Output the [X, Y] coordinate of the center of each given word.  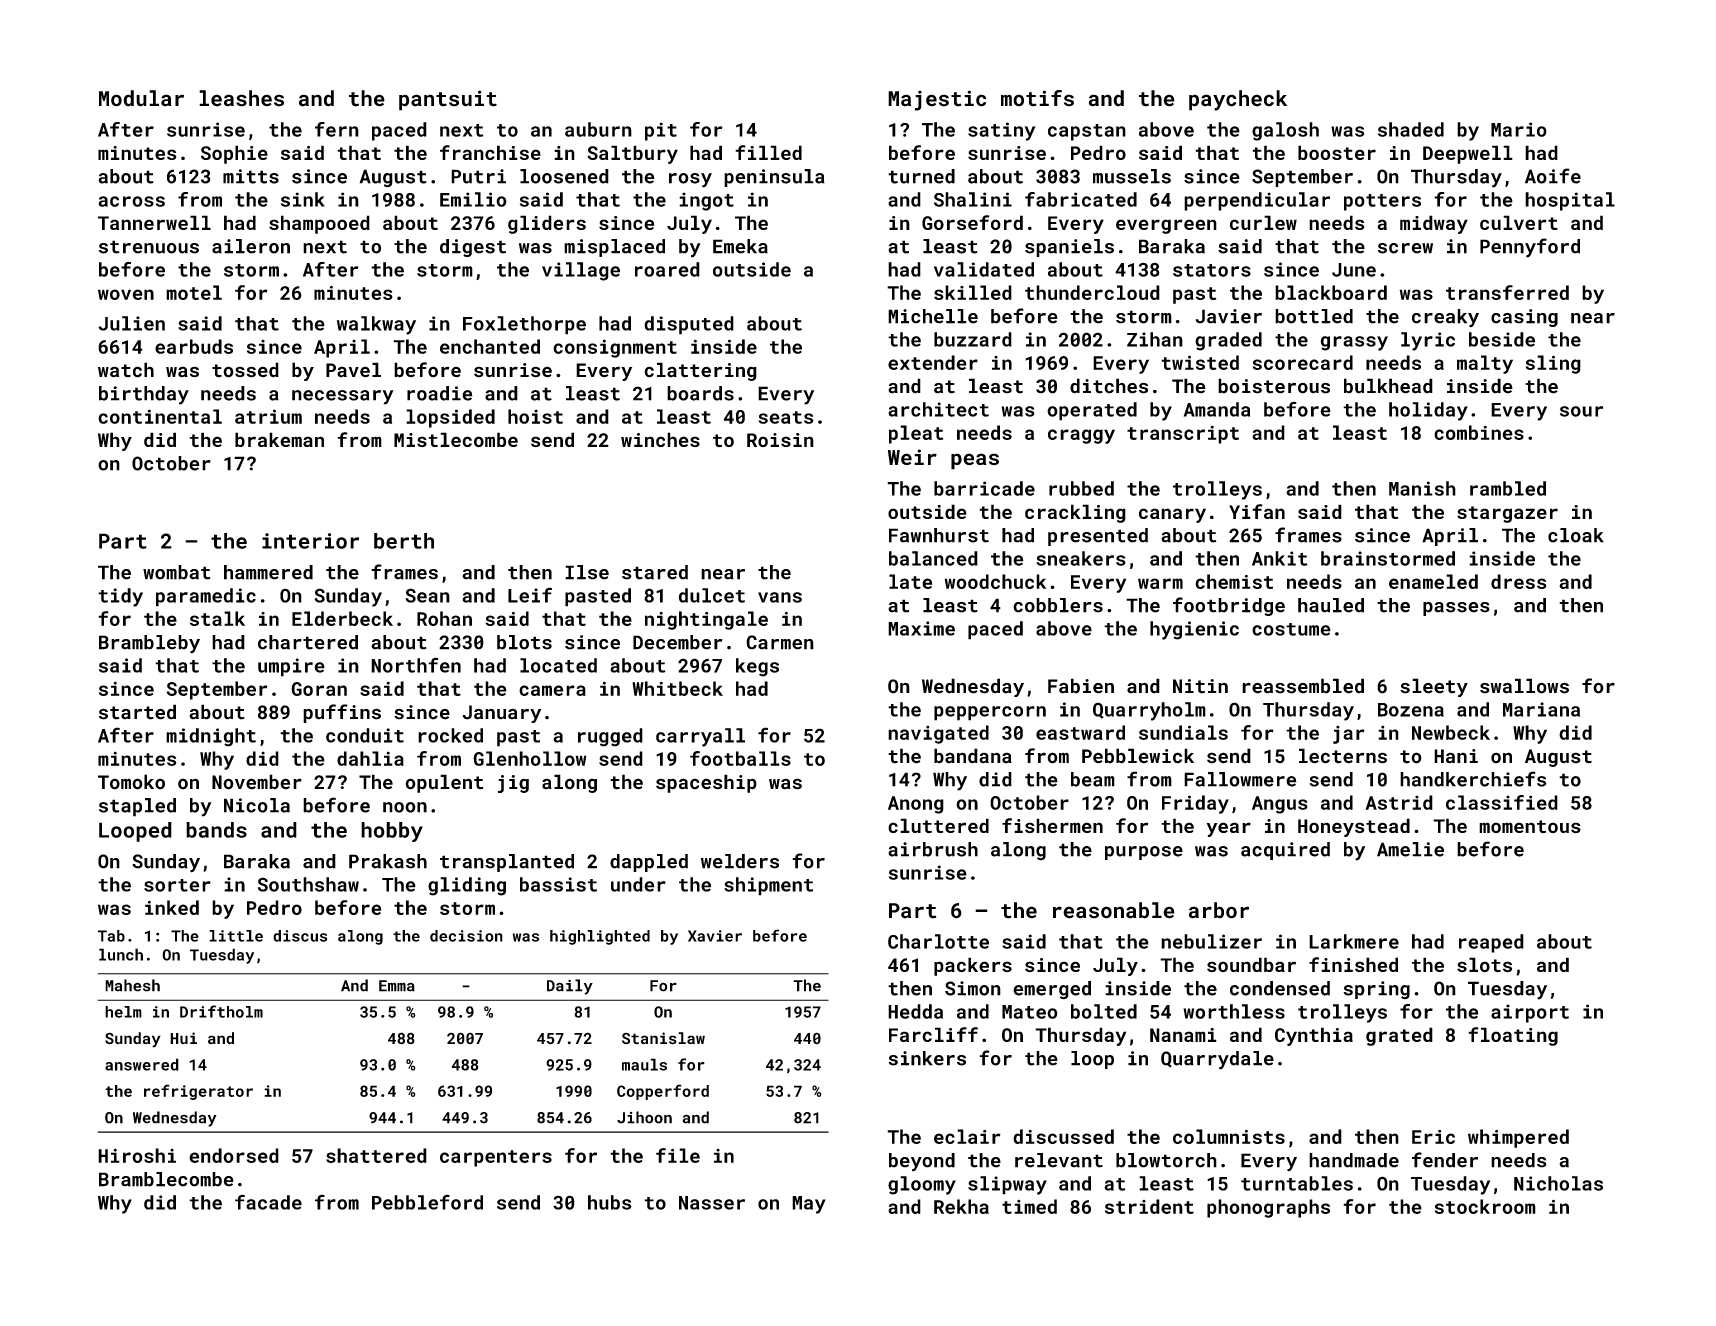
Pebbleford [427, 1202]
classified [1502, 802]
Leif [530, 595]
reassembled [1303, 686]
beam [1093, 779]
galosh [1285, 131]
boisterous [1274, 386]
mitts [251, 176]
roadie [440, 393]
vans [780, 597]
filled [768, 152]
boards [700, 393]
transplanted [507, 863]
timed [1029, 1206]
